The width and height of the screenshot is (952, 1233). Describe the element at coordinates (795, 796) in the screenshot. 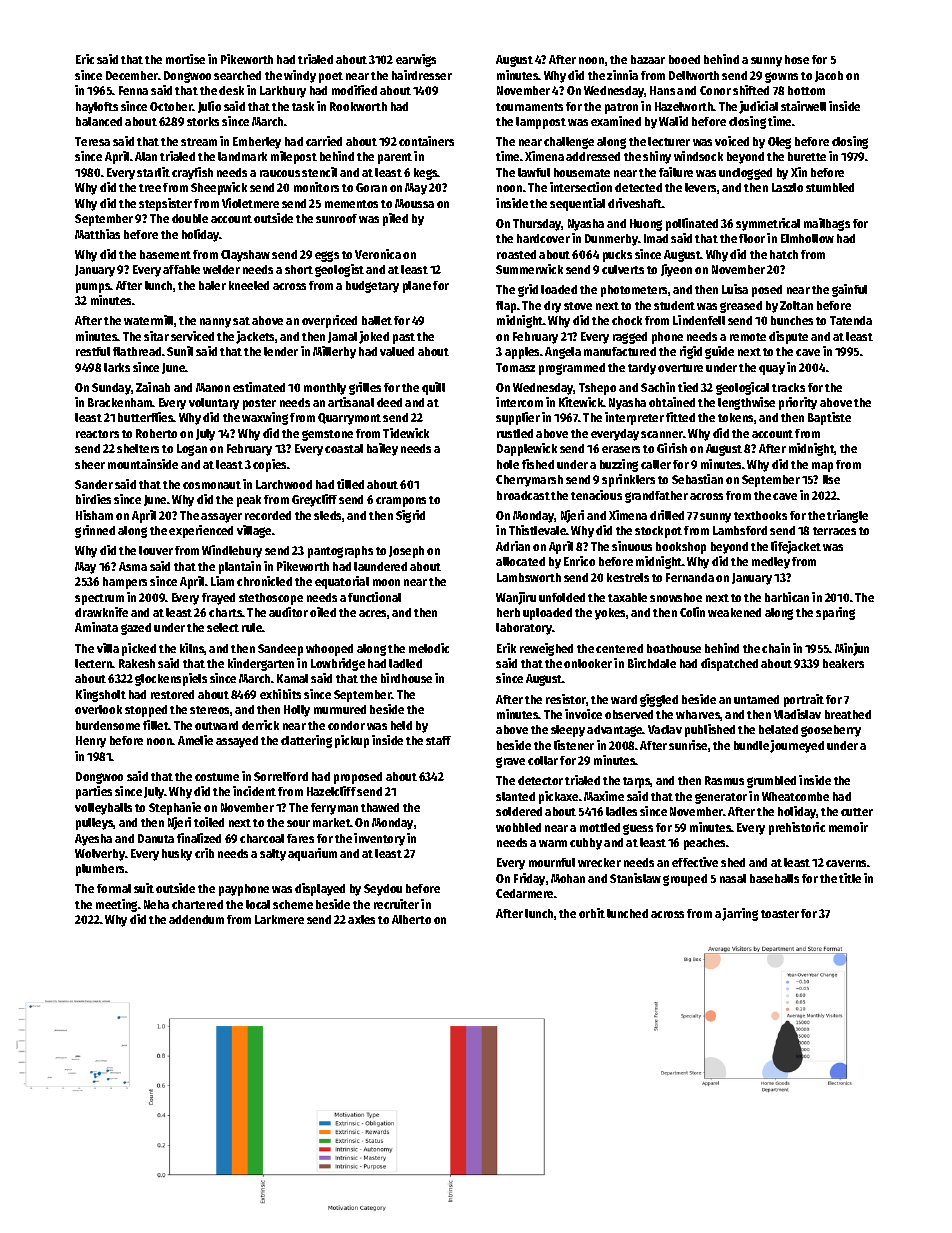

I see `Wheatcombe` at that location.
